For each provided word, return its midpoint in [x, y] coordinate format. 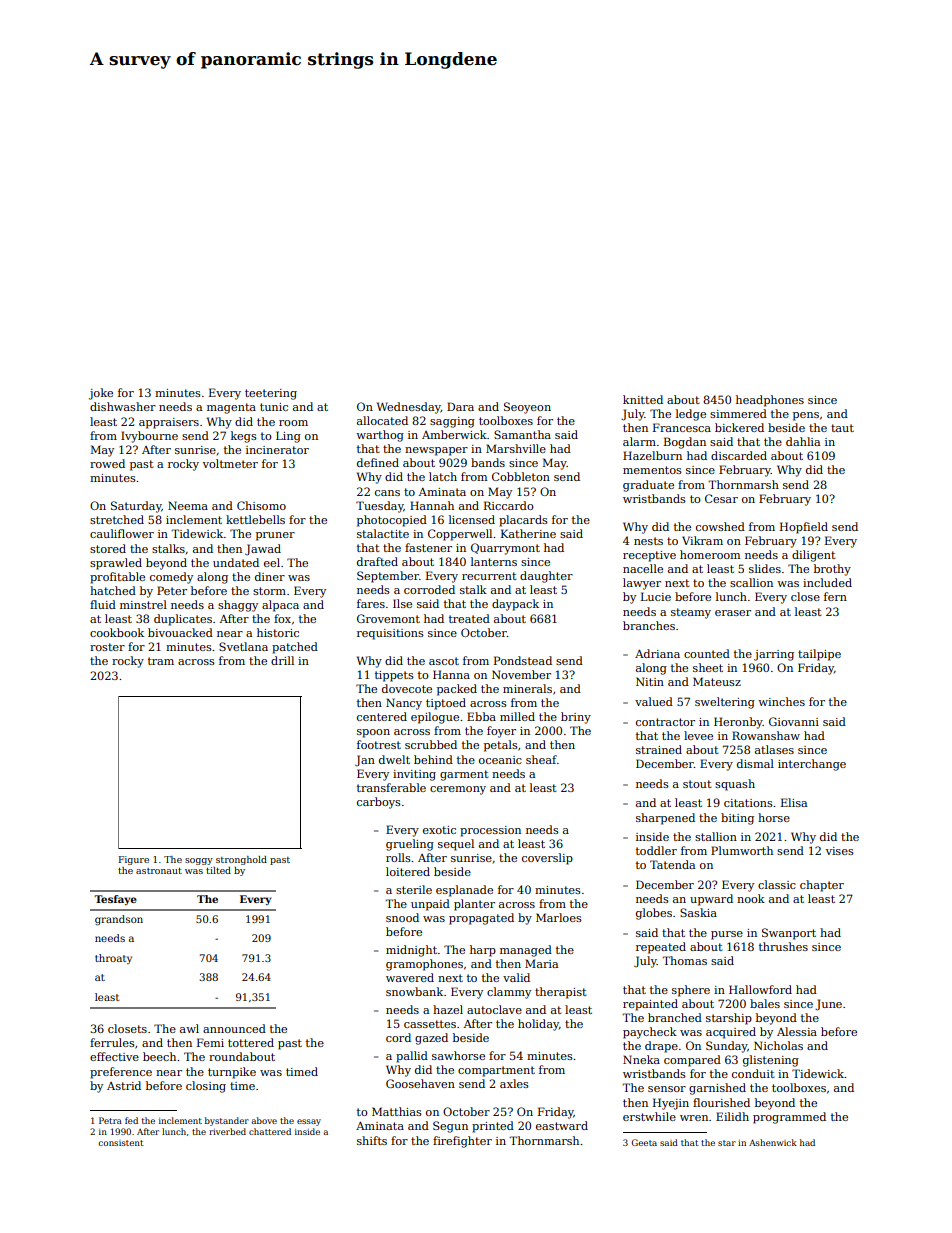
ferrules [112, 1042]
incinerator [277, 450]
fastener [428, 547]
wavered [410, 977]
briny [576, 718]
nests [648, 541]
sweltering [725, 703]
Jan [365, 761]
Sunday [726, 1047]
